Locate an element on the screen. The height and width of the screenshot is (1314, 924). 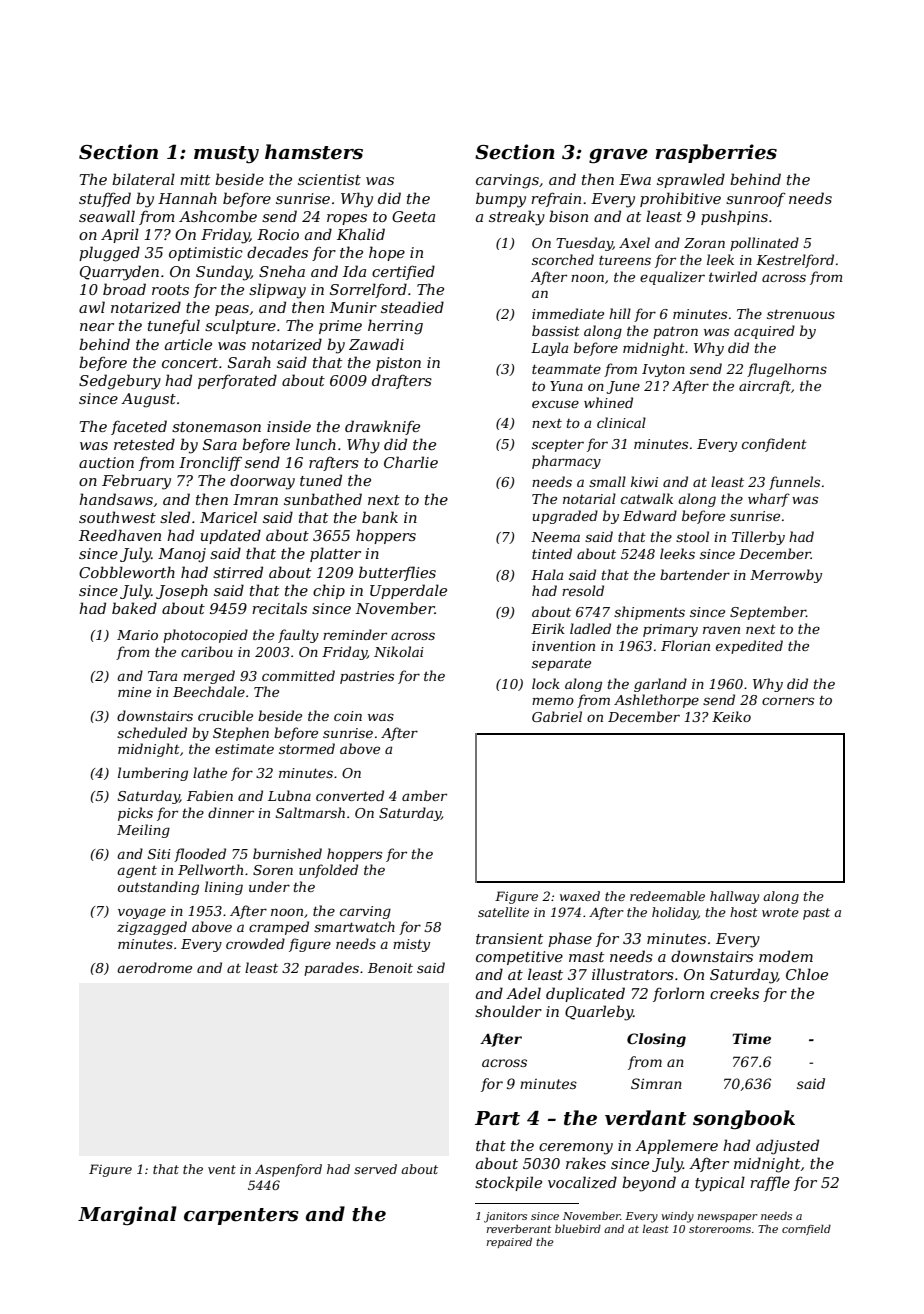
bilateral is located at coordinates (143, 179).
